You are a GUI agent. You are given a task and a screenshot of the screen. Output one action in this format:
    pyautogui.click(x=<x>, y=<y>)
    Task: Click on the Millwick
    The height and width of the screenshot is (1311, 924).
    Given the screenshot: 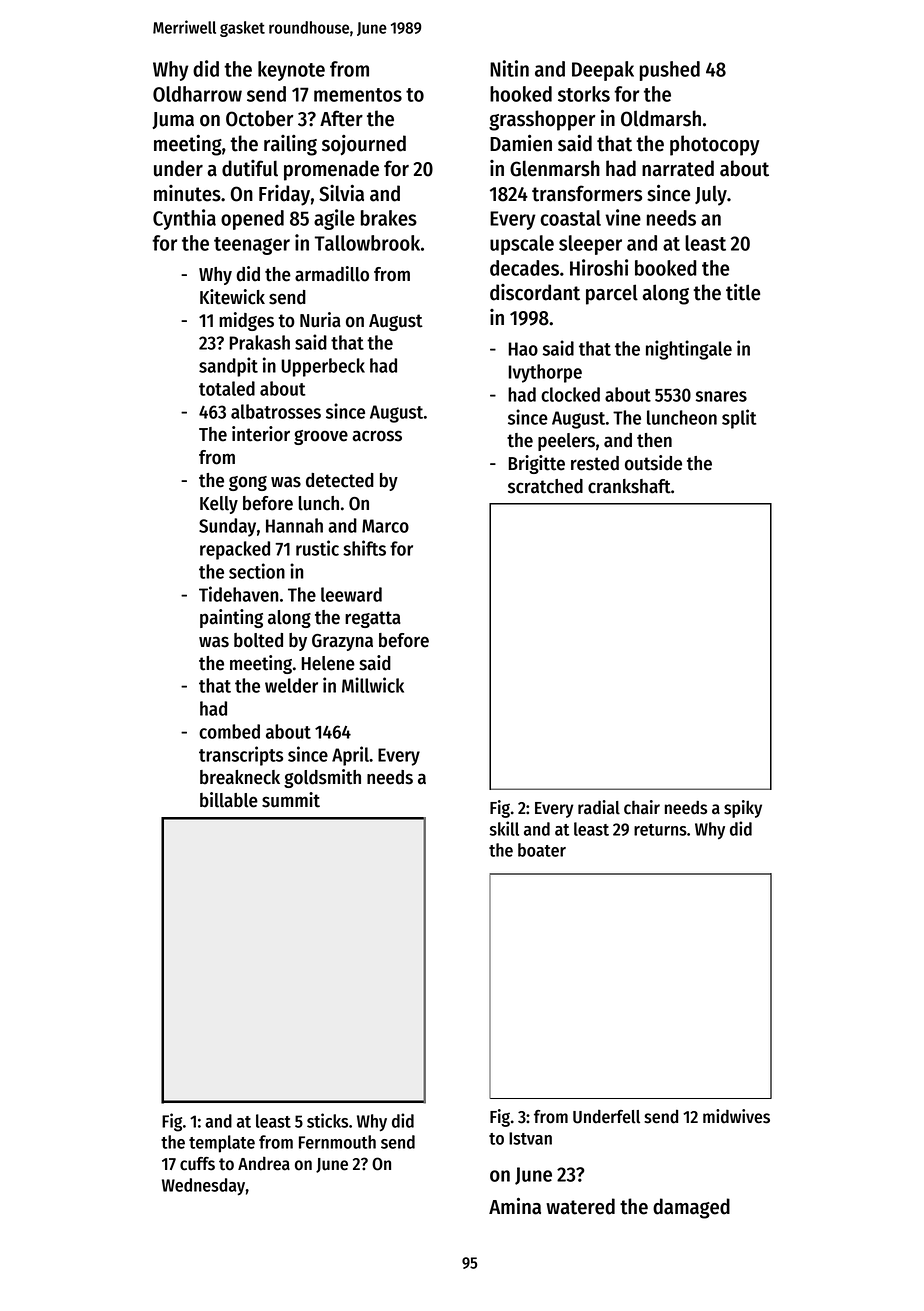 What is the action you would take?
    pyautogui.click(x=373, y=685)
